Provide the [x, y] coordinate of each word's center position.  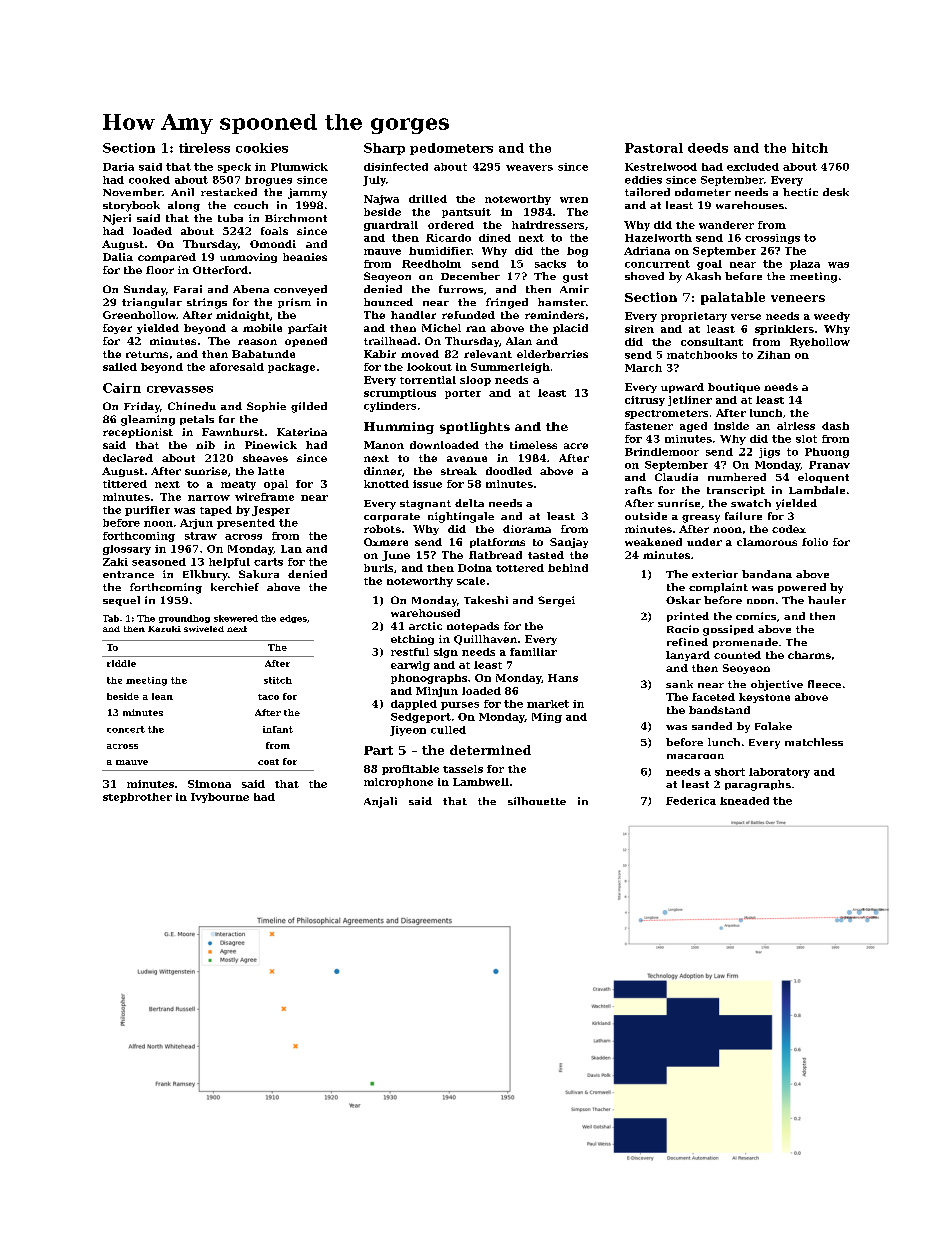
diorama [527, 529]
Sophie [266, 407]
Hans [563, 678]
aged [693, 427]
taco [268, 697]
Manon [384, 445]
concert [126, 729]
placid [570, 329]
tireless [204, 148]
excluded [753, 167]
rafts [638, 490]
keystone [764, 698]
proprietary [694, 317]
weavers [529, 168]
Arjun [196, 524]
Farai [188, 289]
